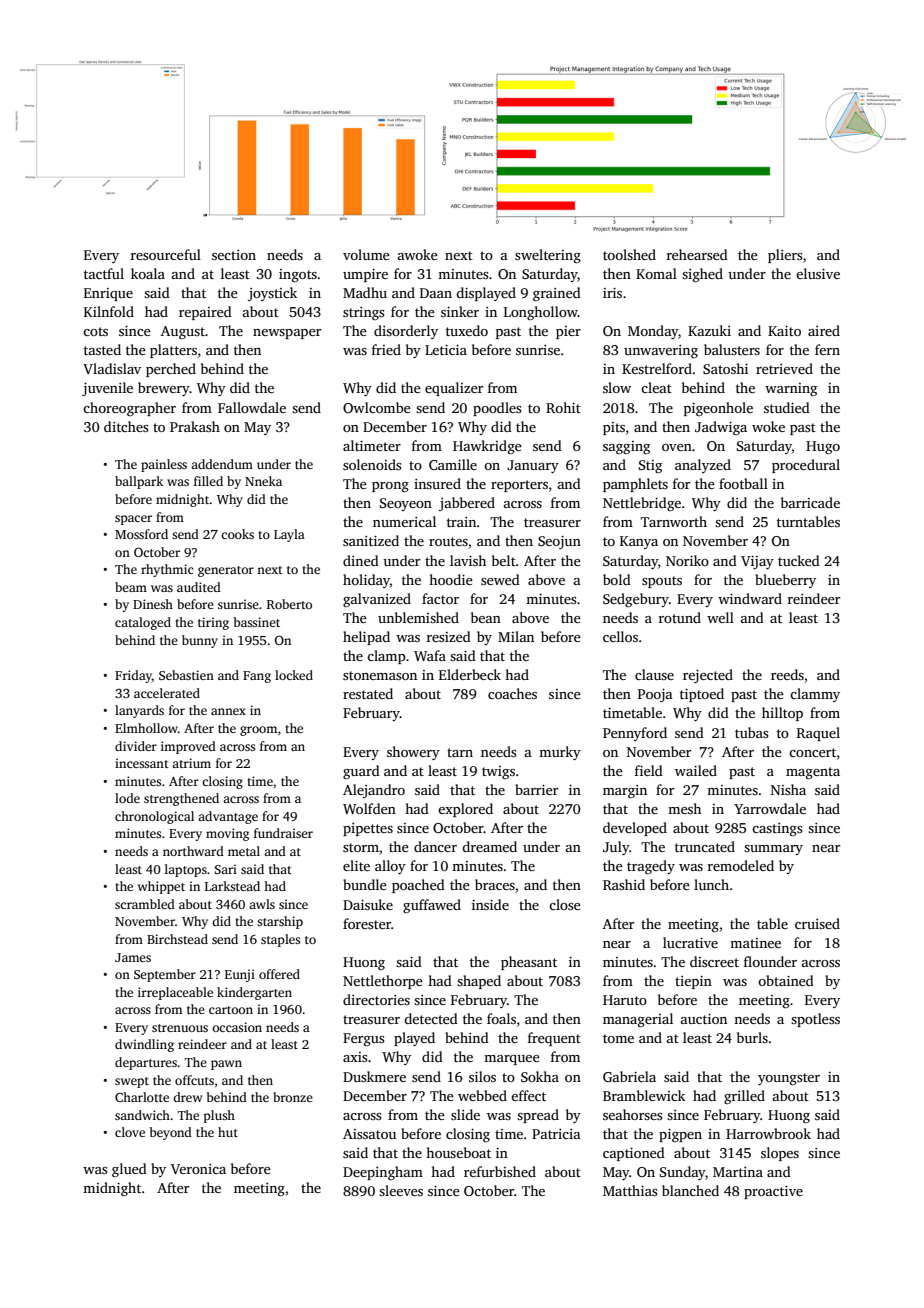 The image size is (924, 1308). I want to click on Daan, so click(436, 293).
